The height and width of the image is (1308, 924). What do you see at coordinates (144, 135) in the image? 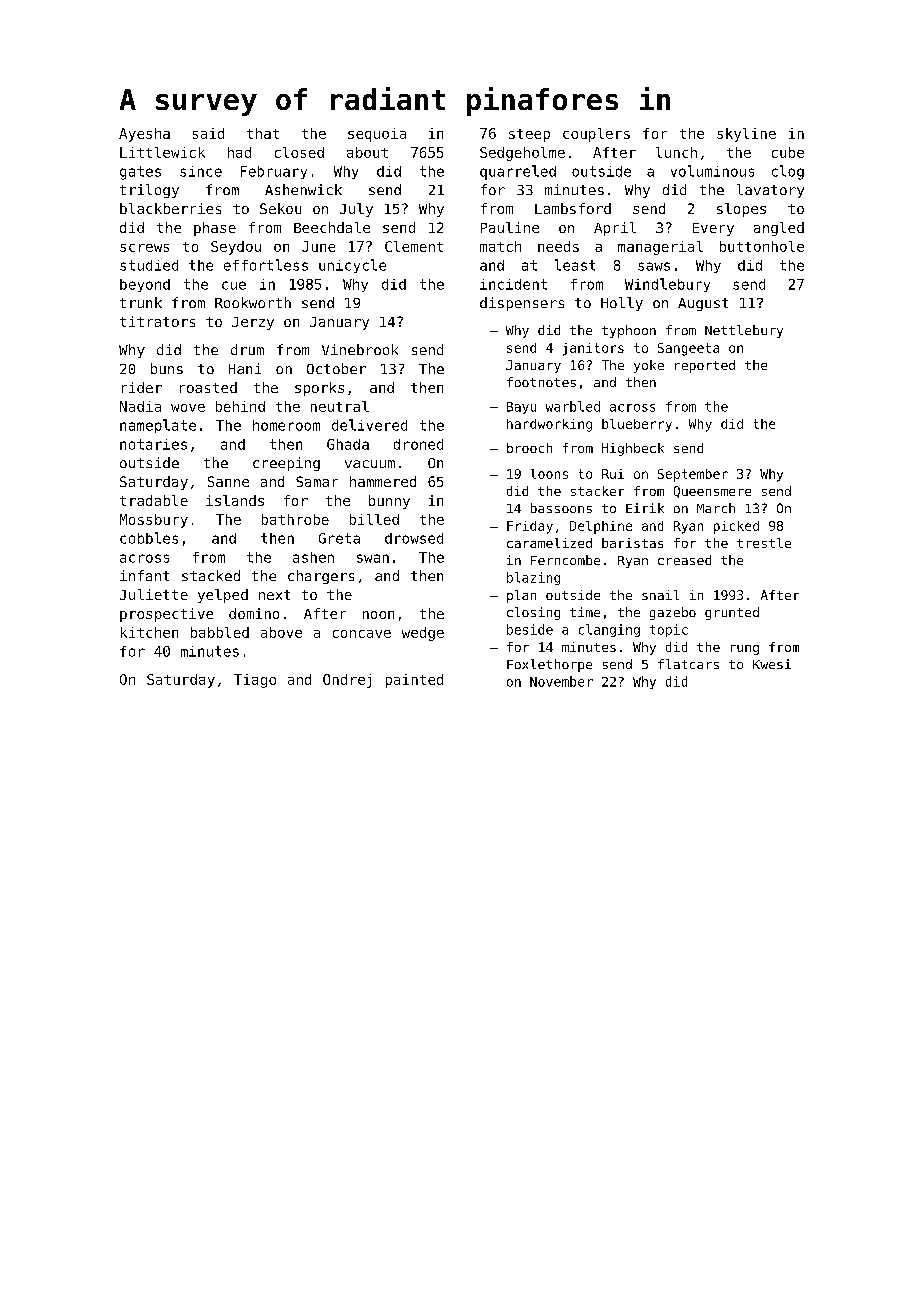
I see `Ayesha` at bounding box center [144, 135].
